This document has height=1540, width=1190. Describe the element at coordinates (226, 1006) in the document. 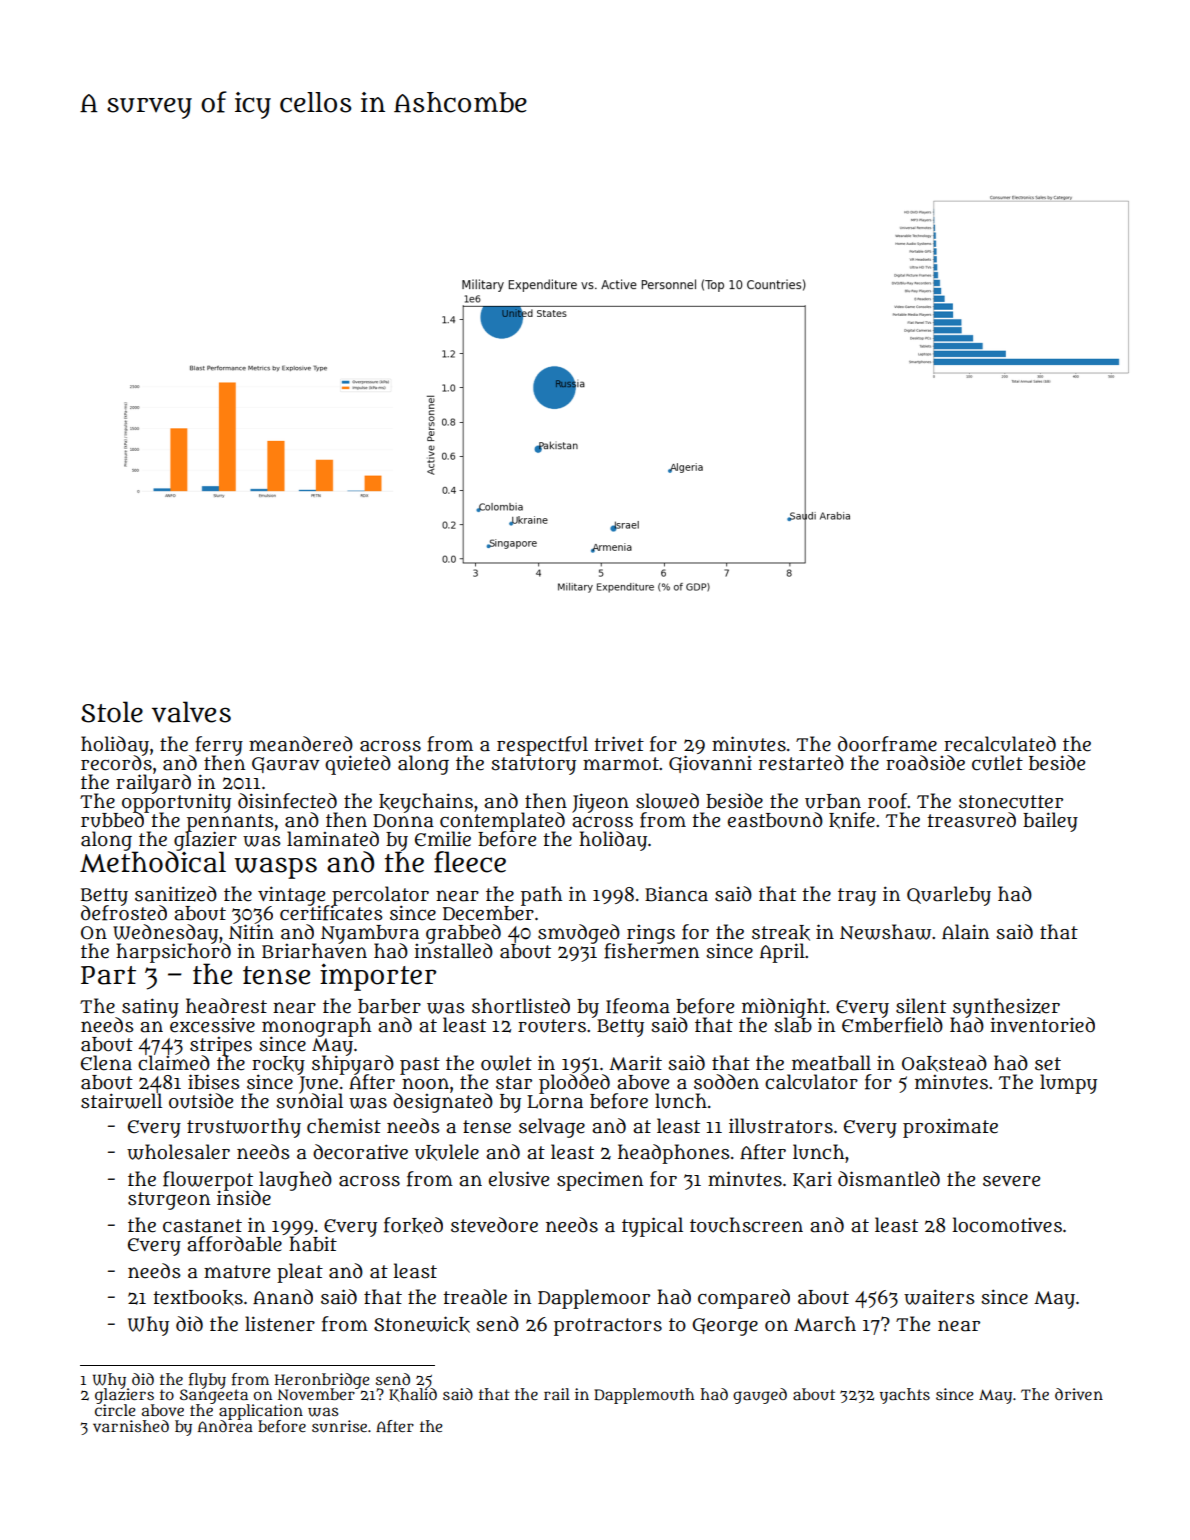

I see `headrest` at that location.
